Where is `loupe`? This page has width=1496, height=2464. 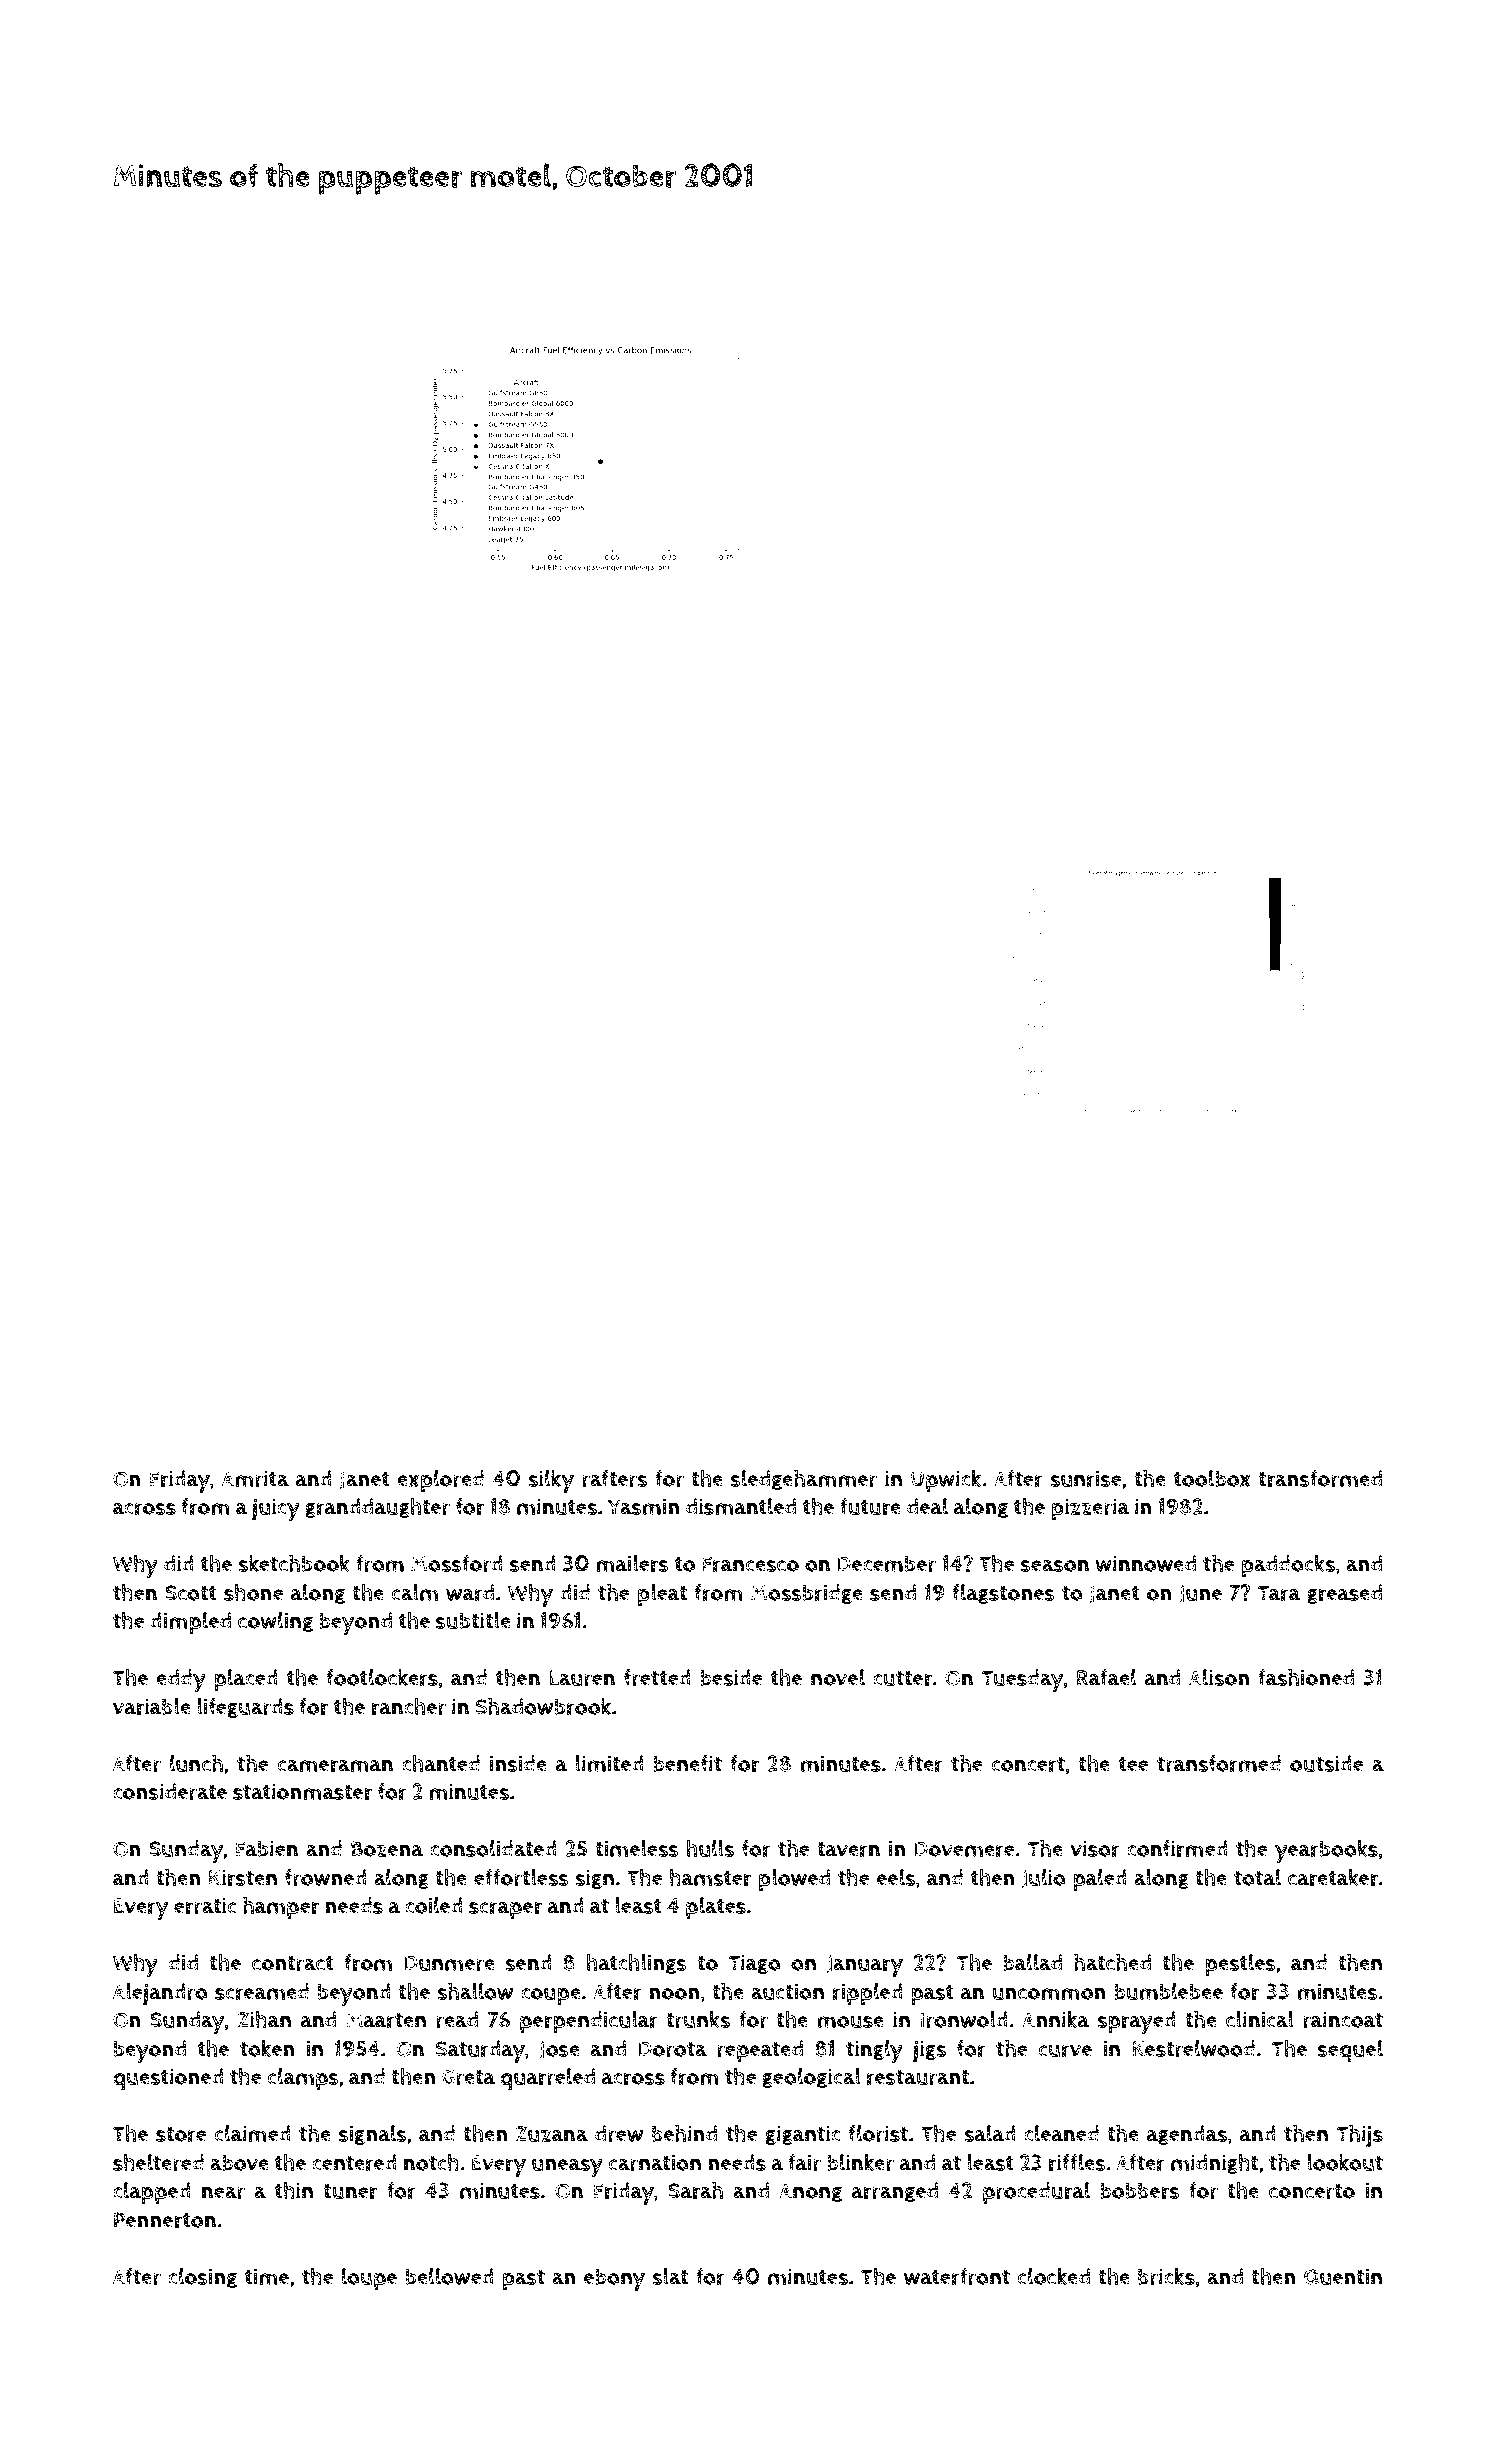
loupe is located at coordinates (369, 2279).
